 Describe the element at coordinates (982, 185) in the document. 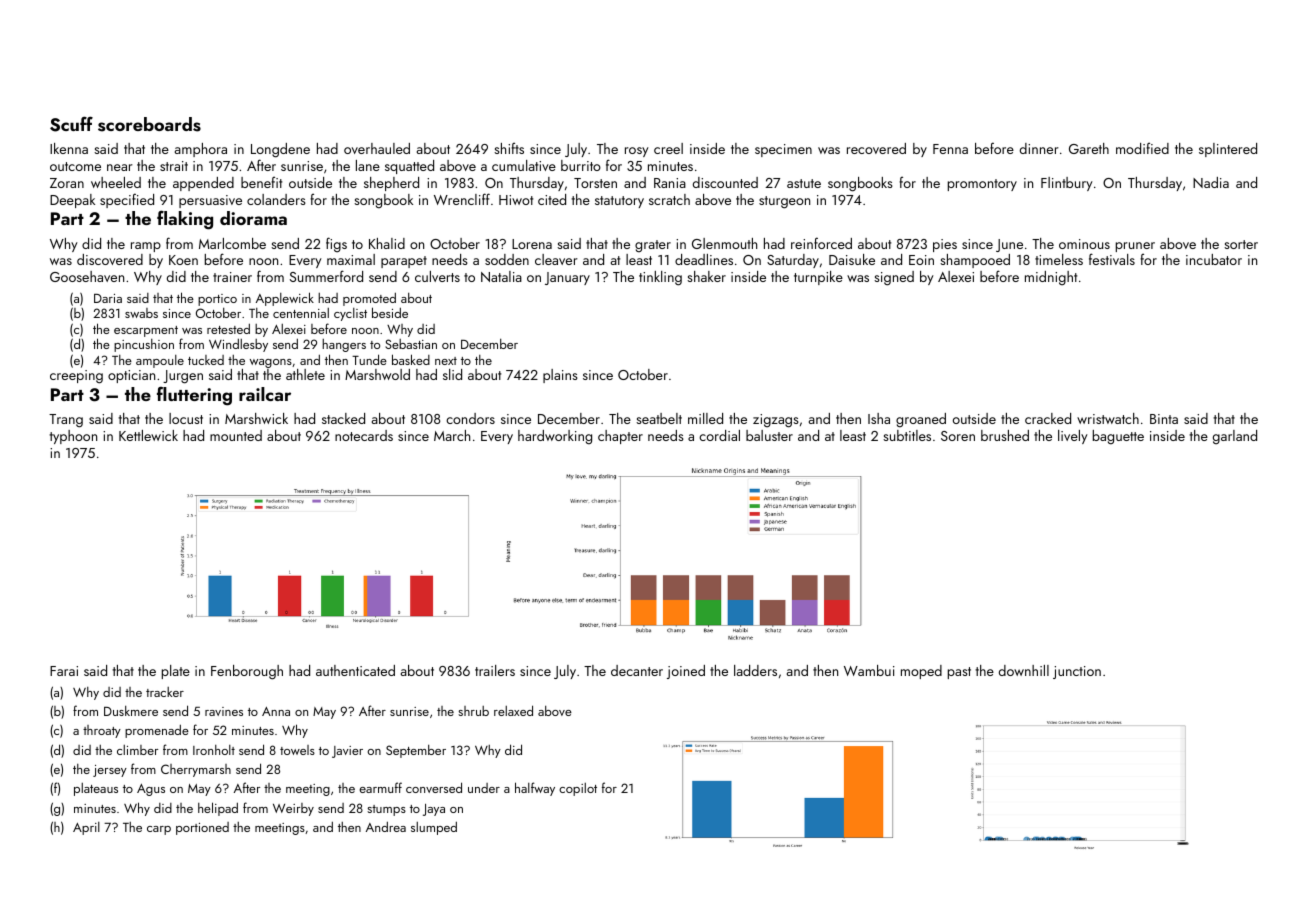

I see `promontory` at that location.
